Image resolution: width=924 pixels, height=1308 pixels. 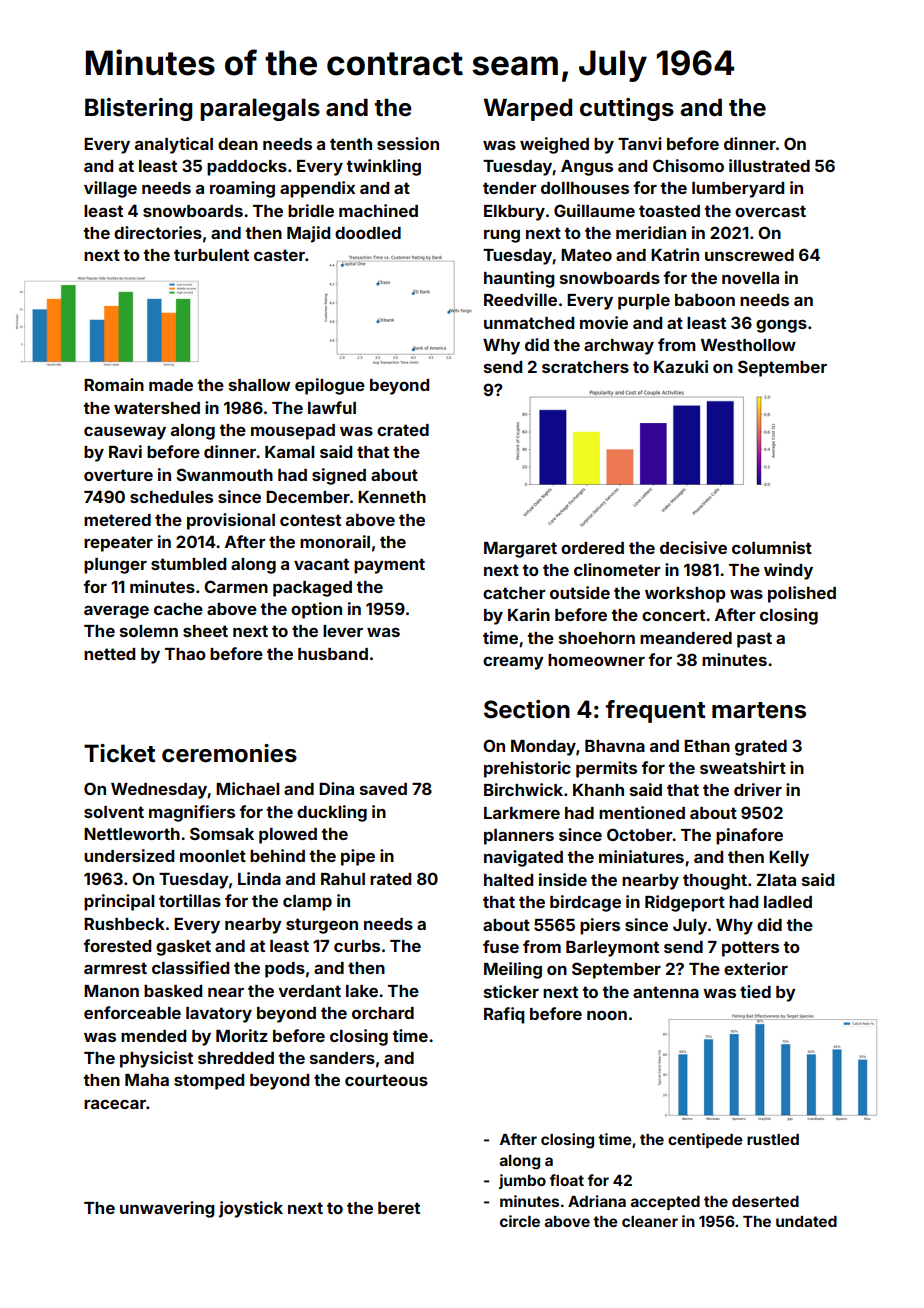 What do you see at coordinates (109, 654) in the image?
I see `netted` at bounding box center [109, 654].
